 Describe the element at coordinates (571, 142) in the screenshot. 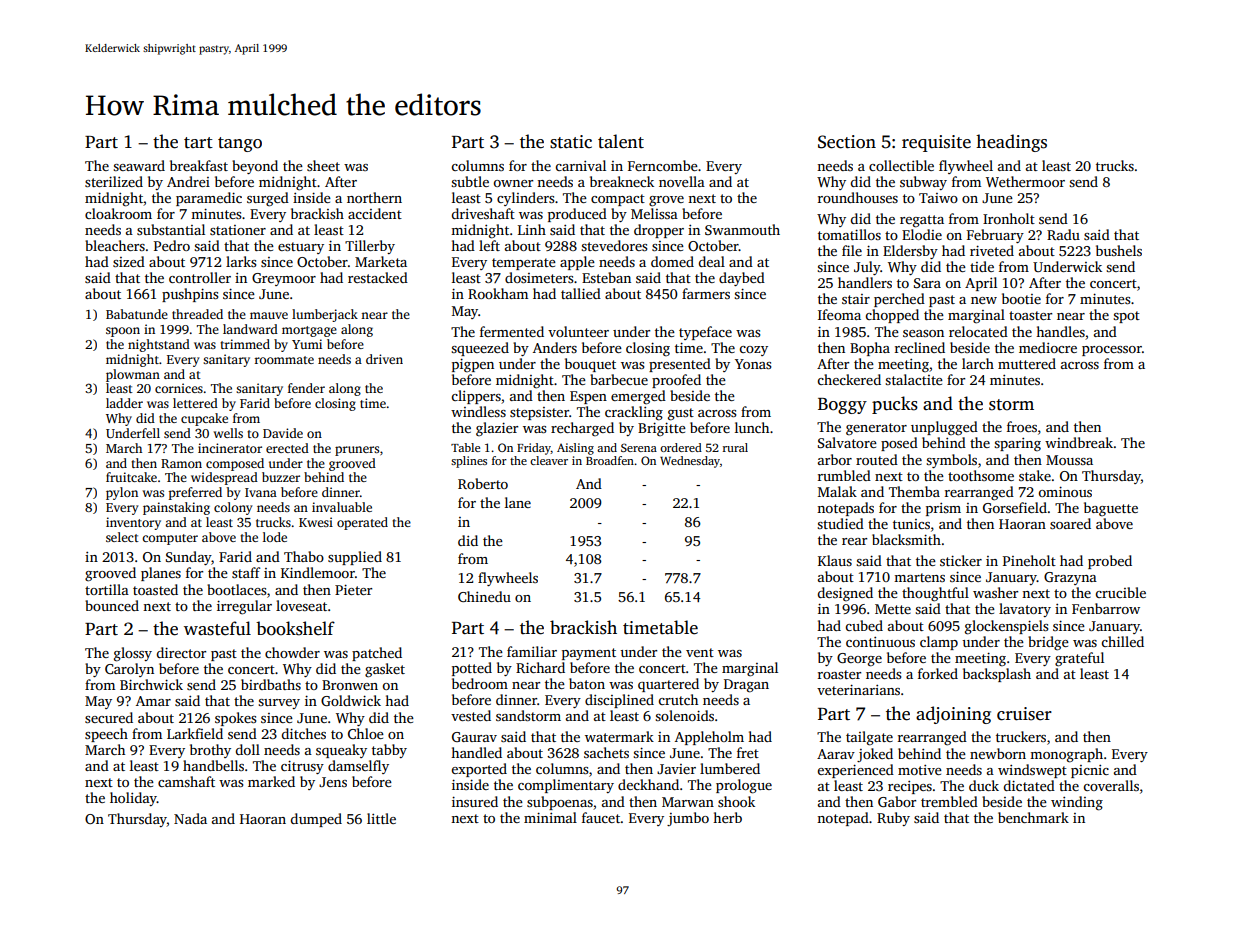

I see `static` at that location.
